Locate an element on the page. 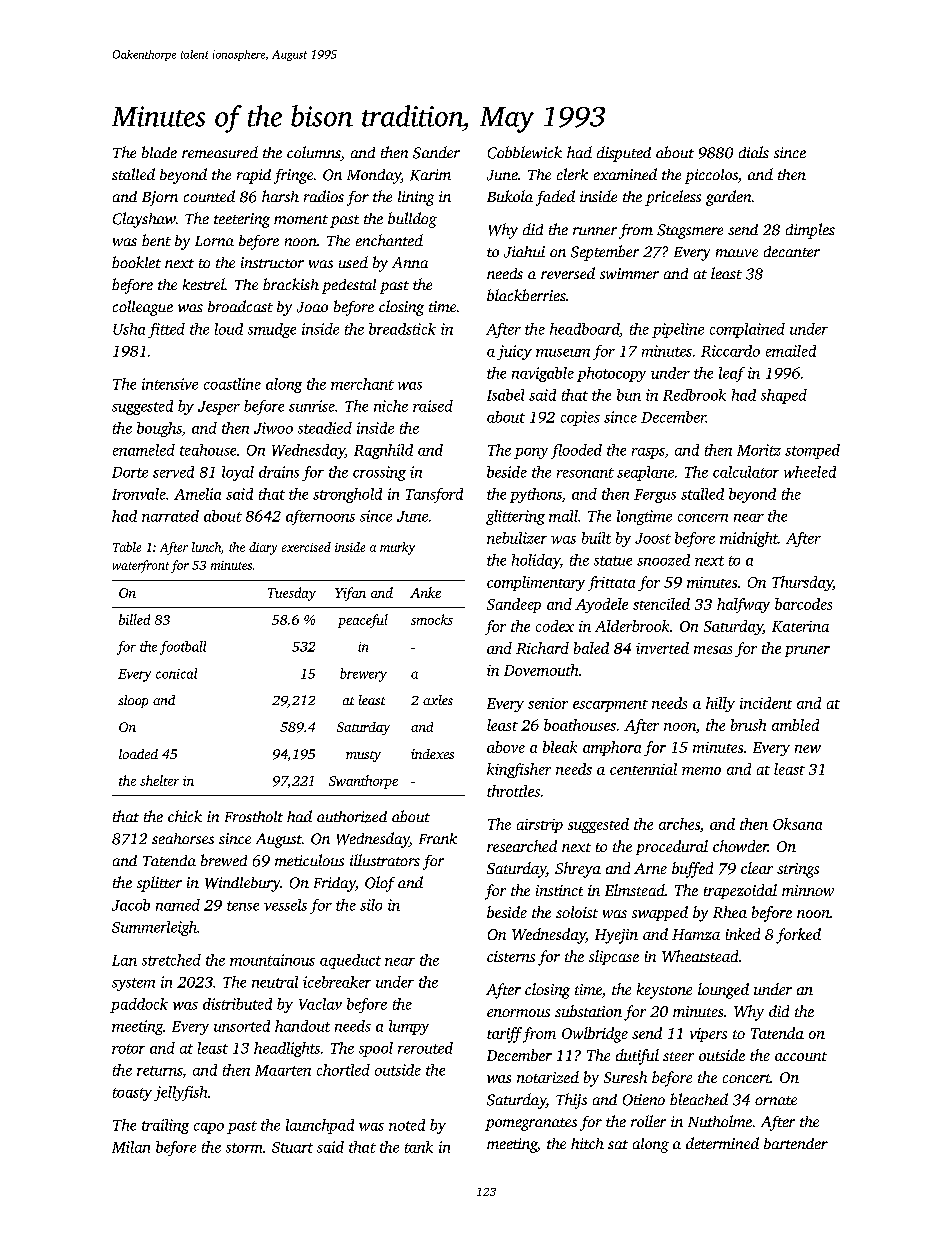  frittata is located at coordinates (611, 583).
